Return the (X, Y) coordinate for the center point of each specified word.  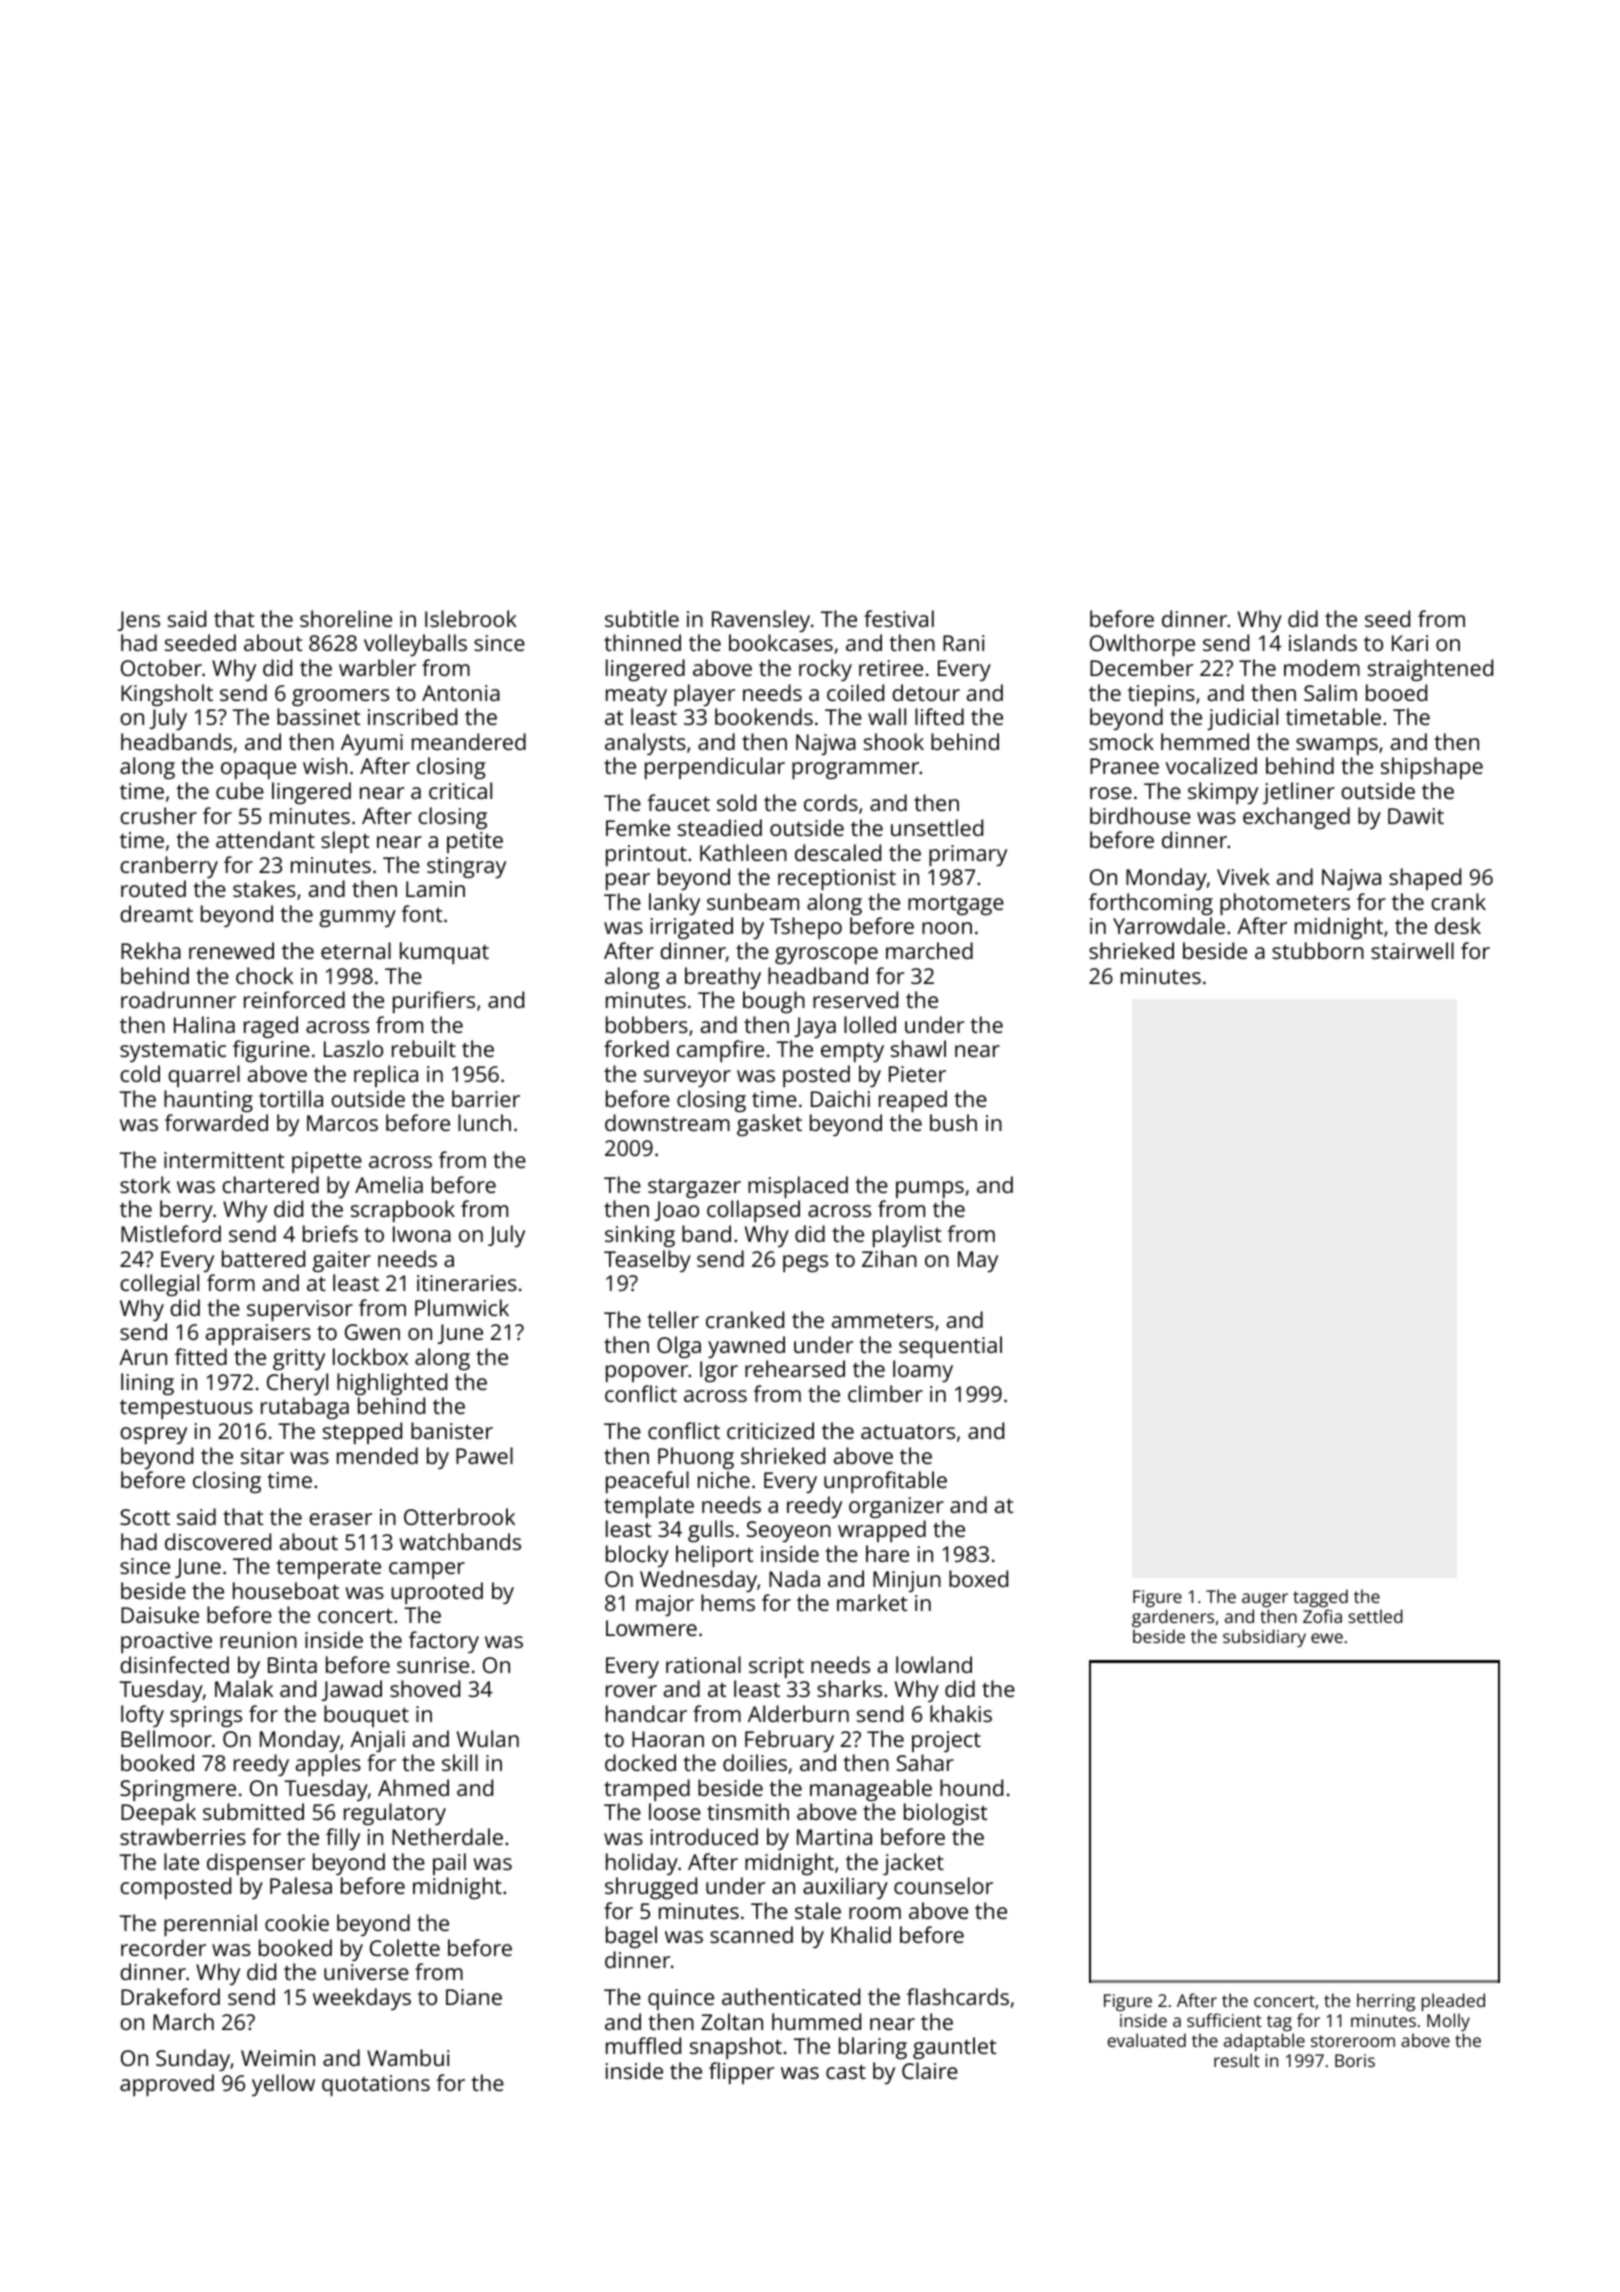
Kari (1410, 643)
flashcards (958, 1996)
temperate (328, 1569)
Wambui (408, 2057)
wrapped (882, 1531)
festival (899, 618)
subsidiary (1264, 1638)
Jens (139, 621)
